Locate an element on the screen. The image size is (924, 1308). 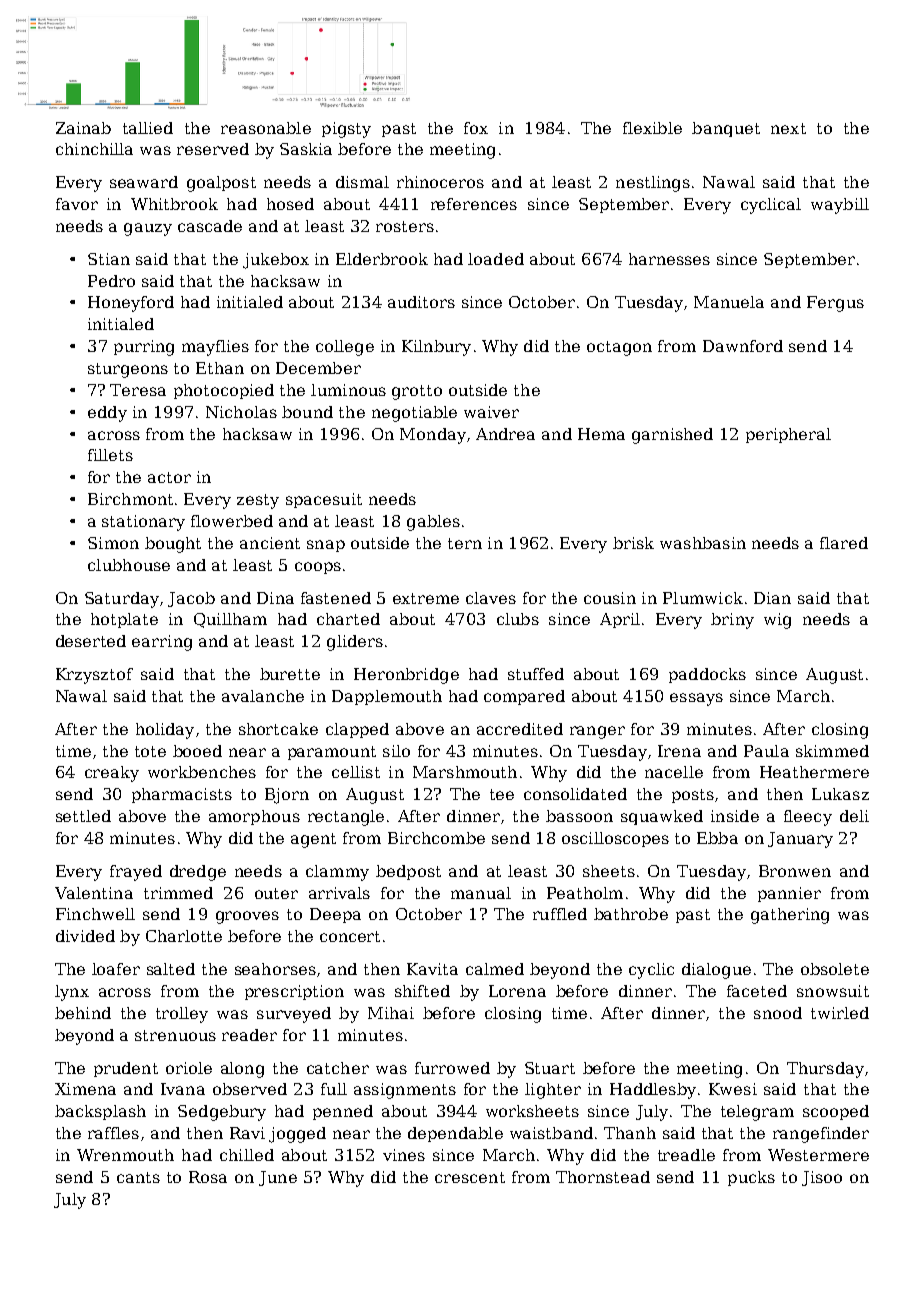
Fergus is located at coordinates (835, 304).
